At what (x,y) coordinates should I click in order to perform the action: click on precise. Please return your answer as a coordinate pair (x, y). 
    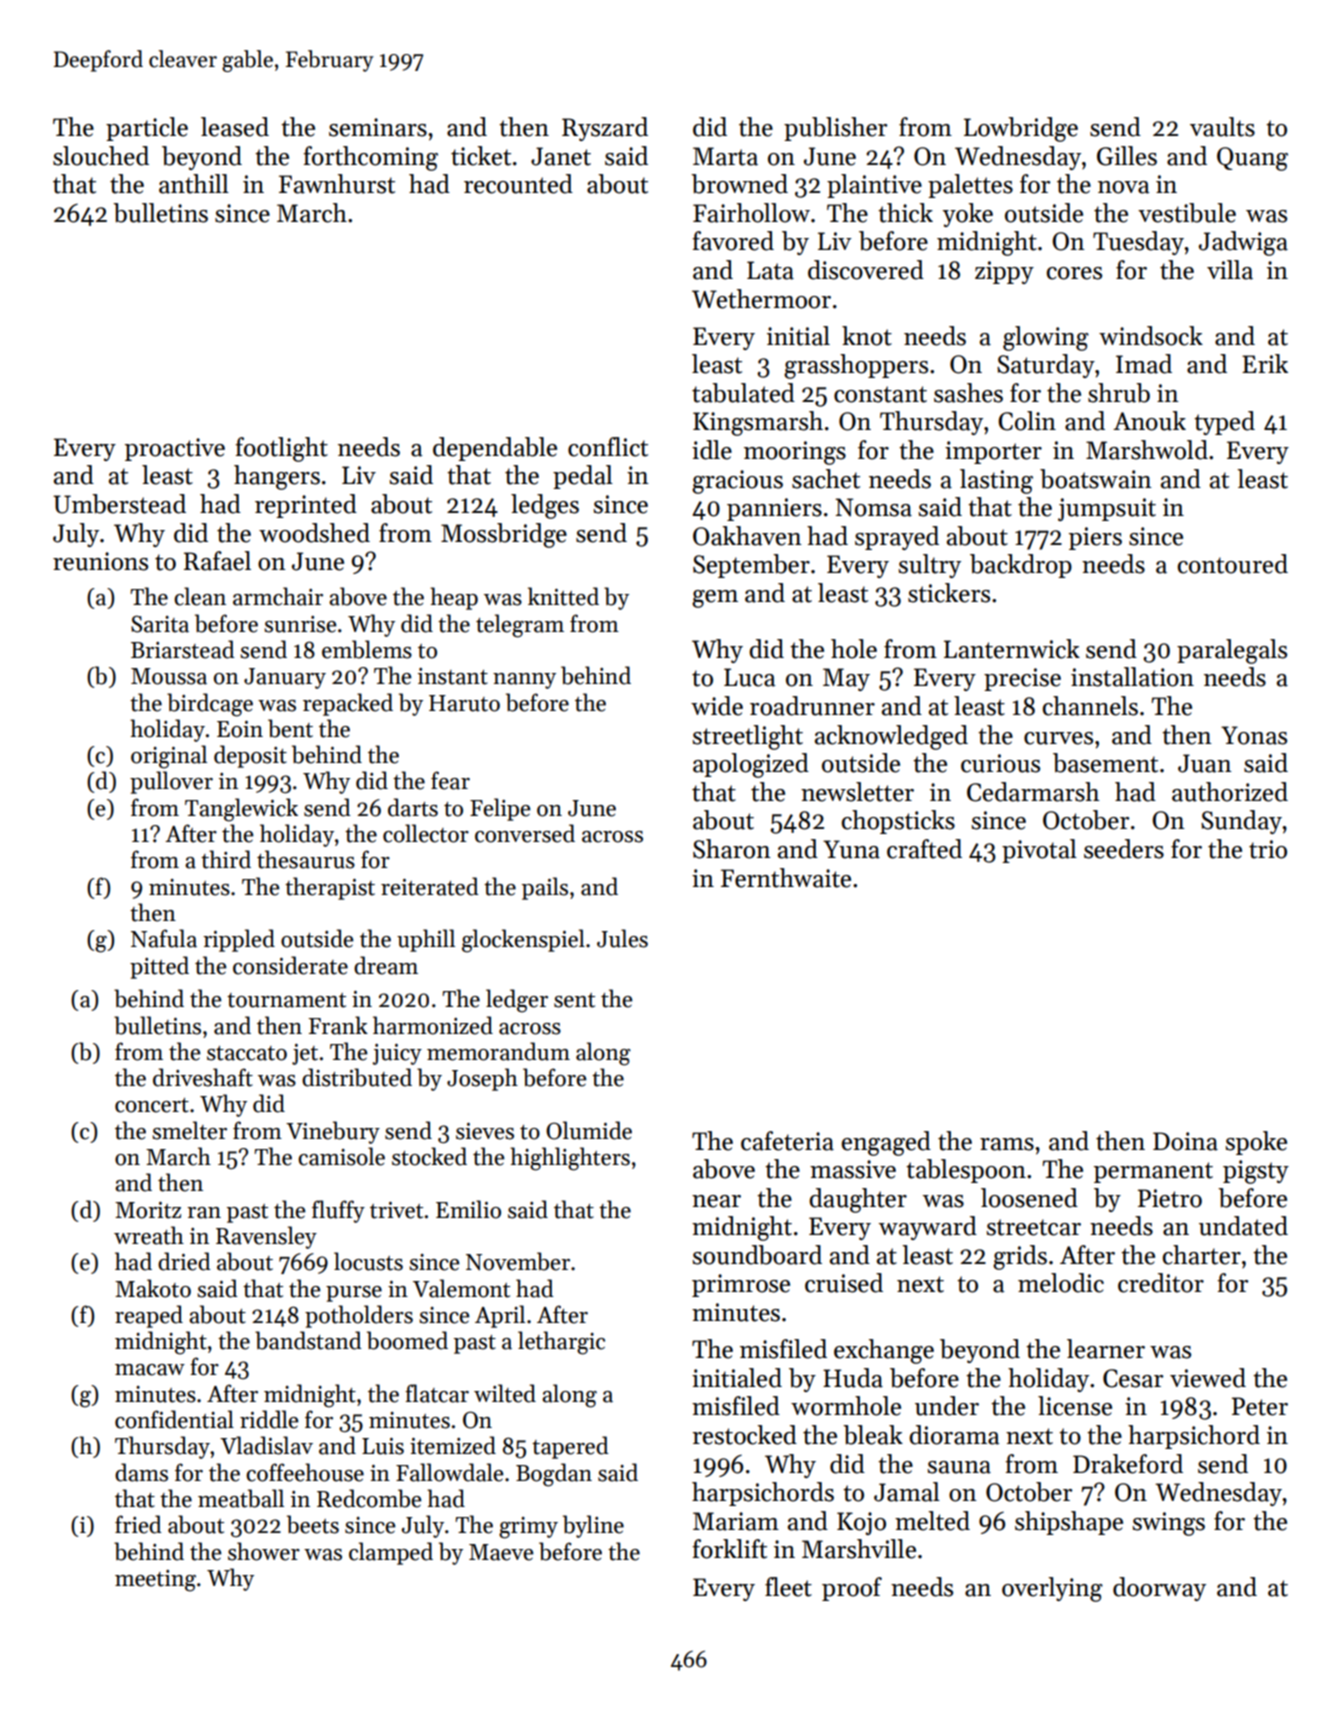
    Looking at the image, I should click on (1022, 679).
